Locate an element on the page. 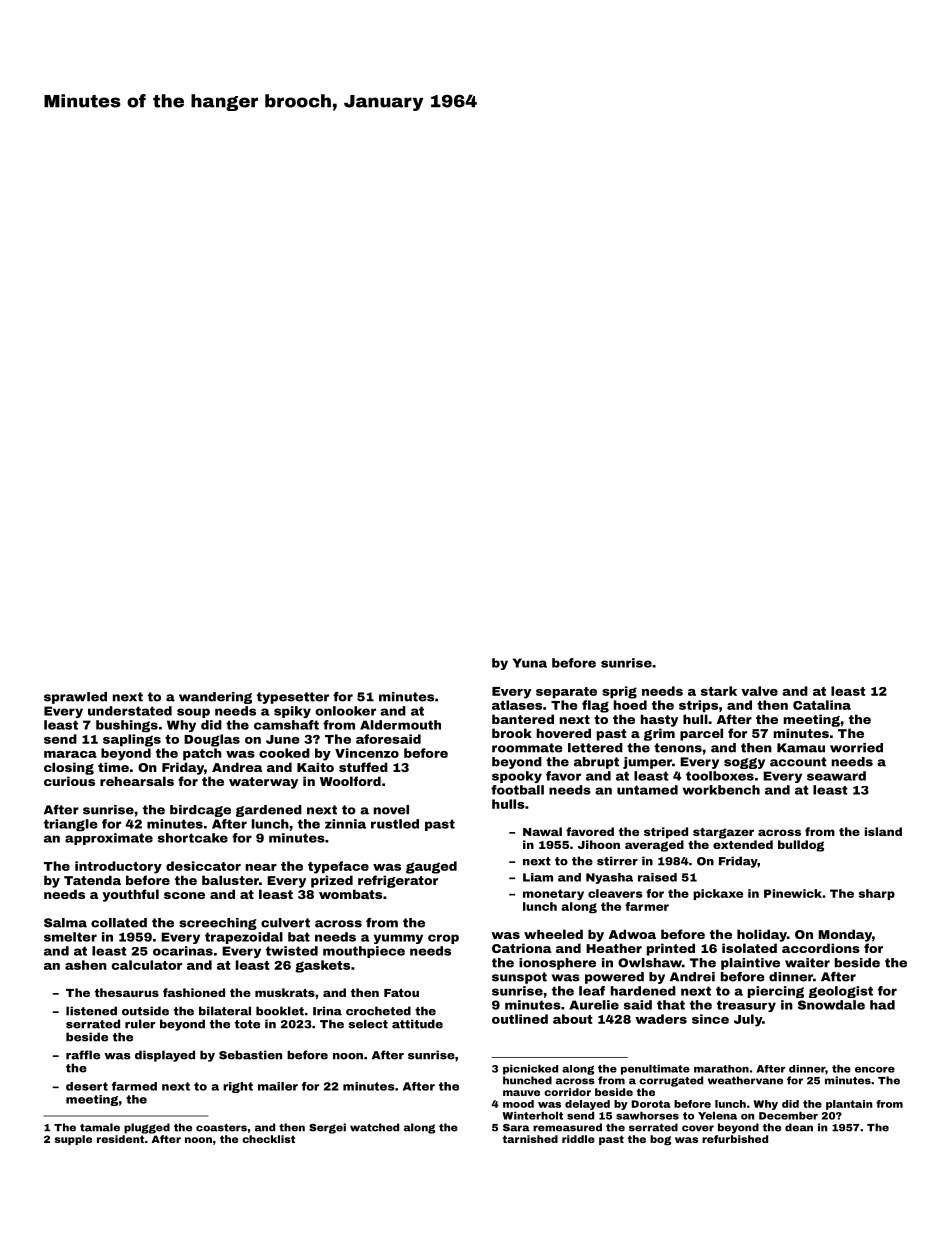 The height and width of the document is (1233, 952). desert is located at coordinates (87, 1086).
